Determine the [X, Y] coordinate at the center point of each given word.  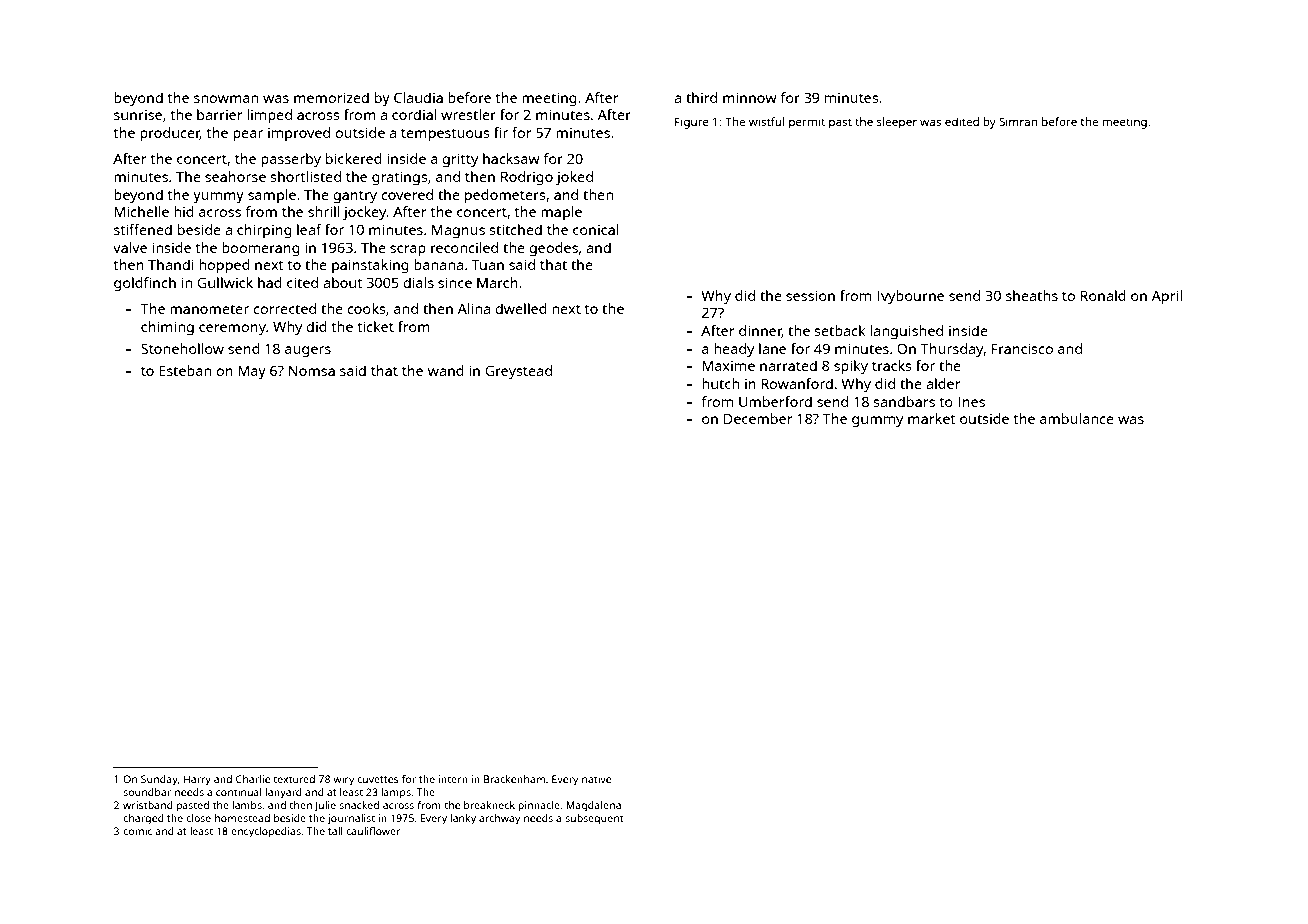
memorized [331, 97]
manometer [209, 309]
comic [137, 831]
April [1167, 297]
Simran [1018, 121]
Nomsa [312, 370]
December [758, 418]
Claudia [418, 97]
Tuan [488, 264]
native [596, 779]
